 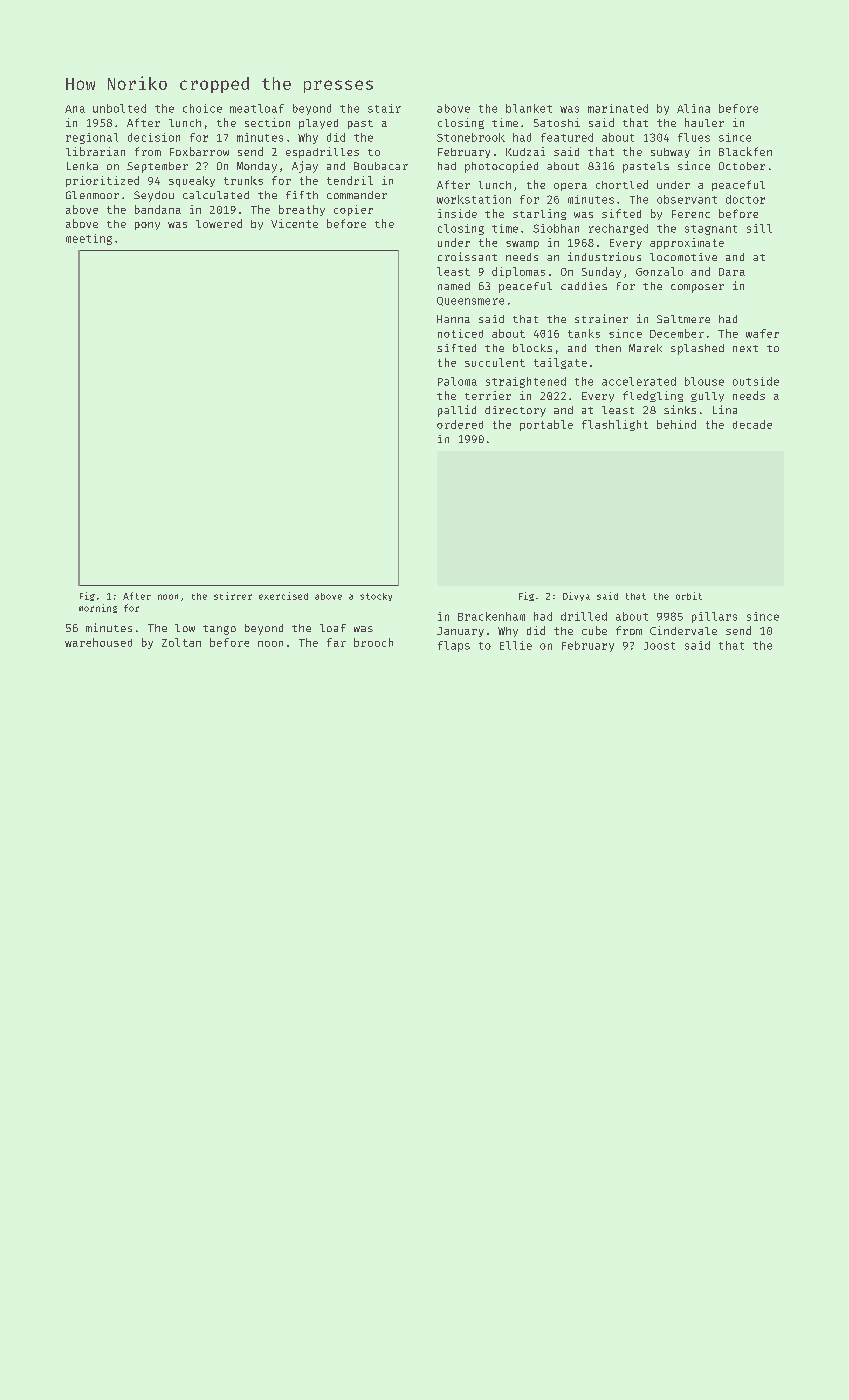 I want to click on decade, so click(x=752, y=424).
